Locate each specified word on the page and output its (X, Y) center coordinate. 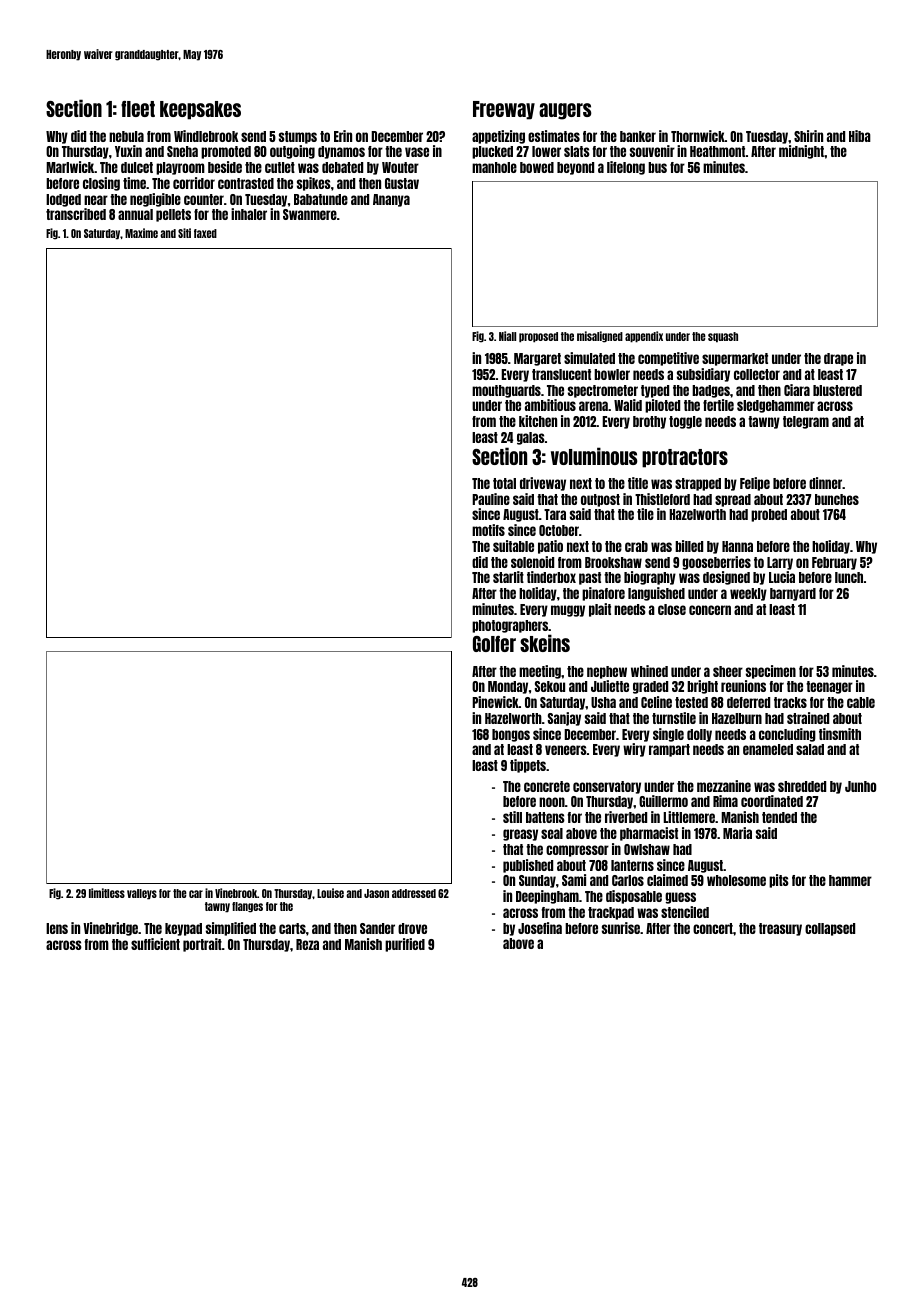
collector (757, 374)
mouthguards (506, 391)
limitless (107, 893)
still (512, 817)
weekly (748, 594)
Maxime (141, 233)
